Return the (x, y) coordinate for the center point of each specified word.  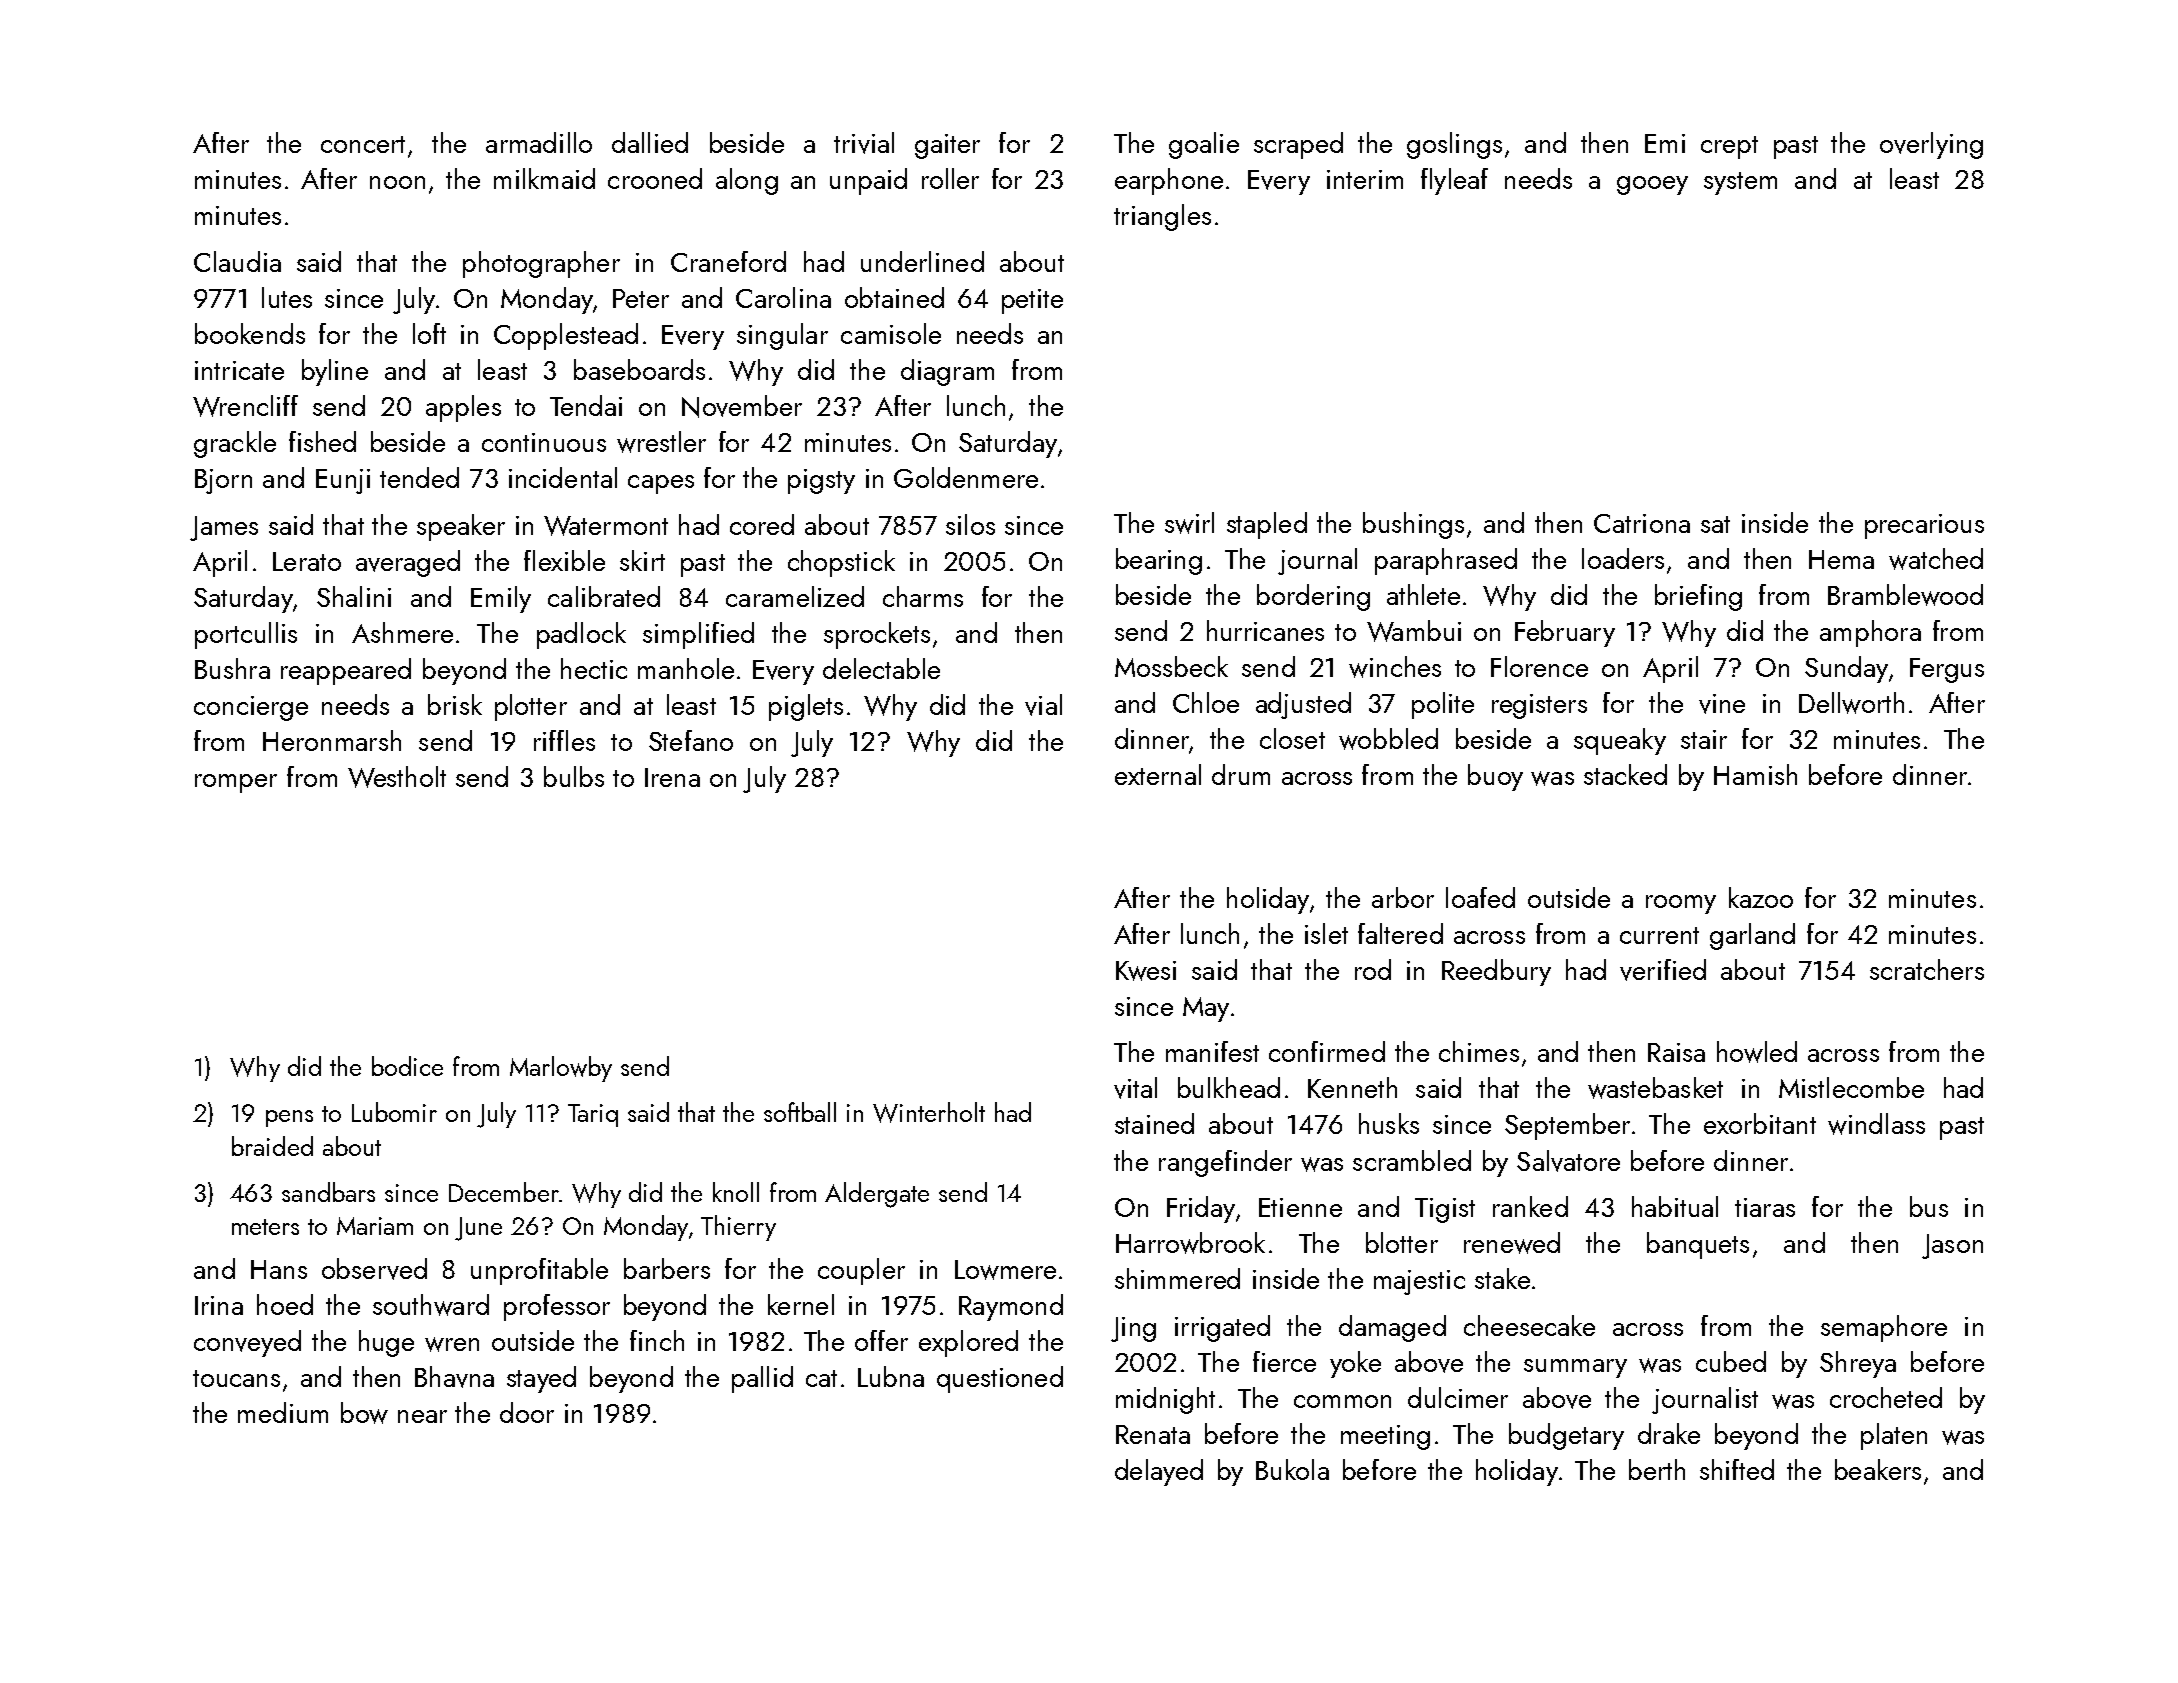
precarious (1924, 526)
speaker (461, 527)
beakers (1878, 1469)
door (527, 1412)
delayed (1159, 1472)
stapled (1267, 525)
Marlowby (561, 1069)
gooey (1652, 185)
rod (1373, 969)
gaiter (947, 146)
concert (363, 144)
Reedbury (1496, 972)
